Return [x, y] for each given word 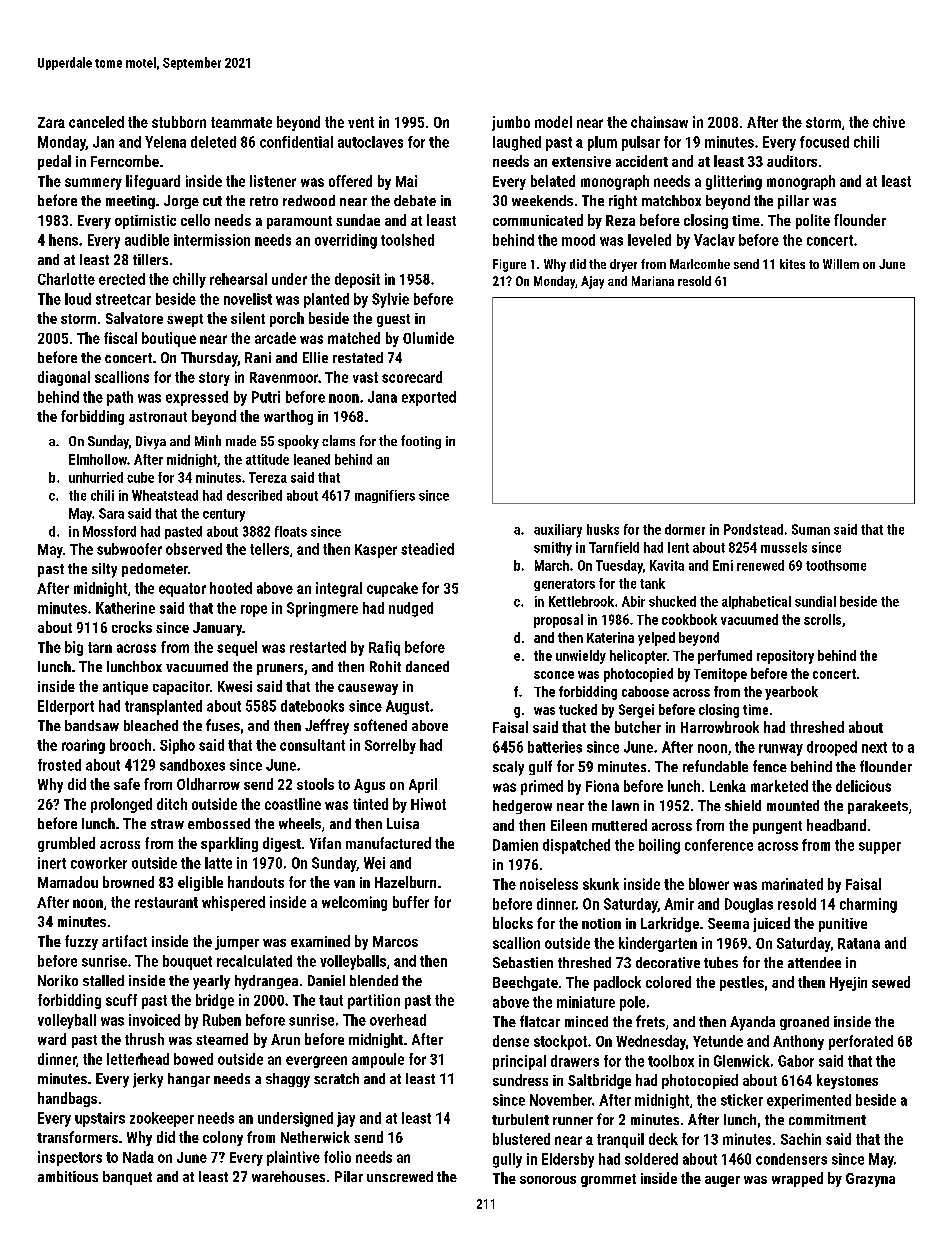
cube [140, 477]
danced [427, 666]
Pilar [349, 1176]
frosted [59, 765]
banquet [127, 1178]
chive [889, 122]
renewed [760, 565]
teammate [241, 122]
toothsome [836, 565]
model [553, 122]
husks [603, 529]
